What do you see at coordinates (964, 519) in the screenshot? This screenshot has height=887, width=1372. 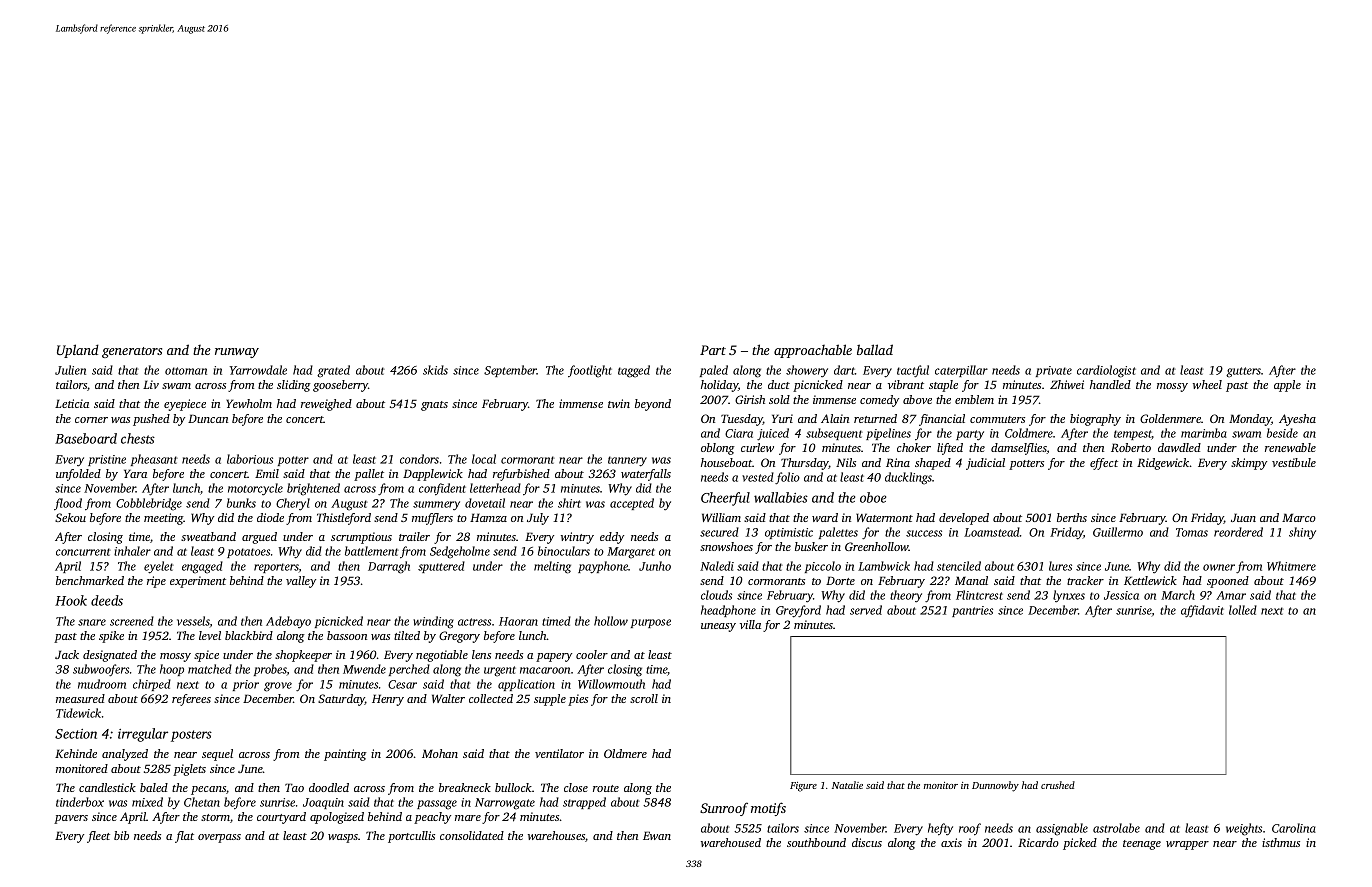 I see `developed` at bounding box center [964, 519].
